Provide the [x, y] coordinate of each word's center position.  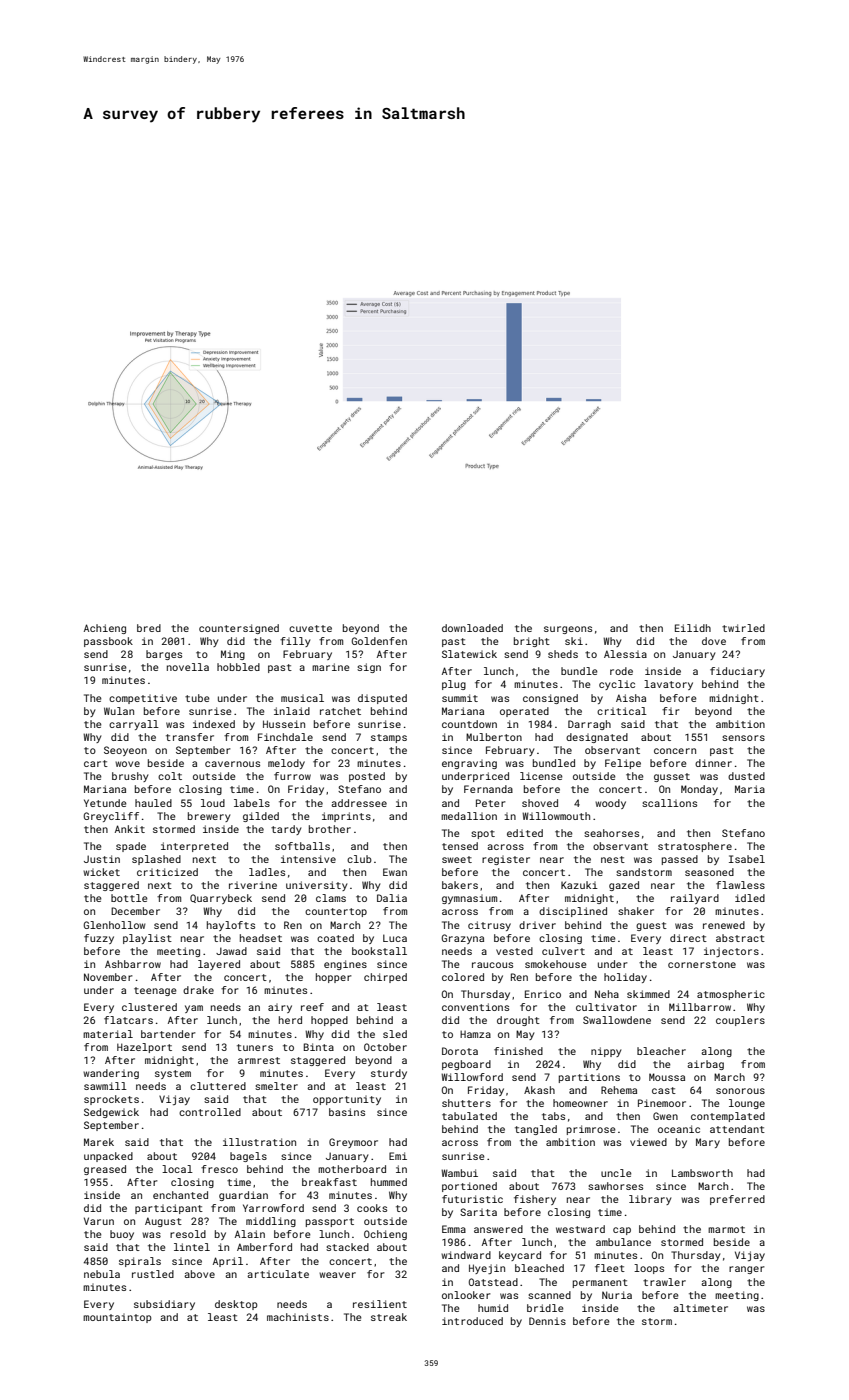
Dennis [547, 1321]
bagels [248, 1157]
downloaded [472, 628]
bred [149, 628]
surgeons [568, 630]
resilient [380, 1304]
